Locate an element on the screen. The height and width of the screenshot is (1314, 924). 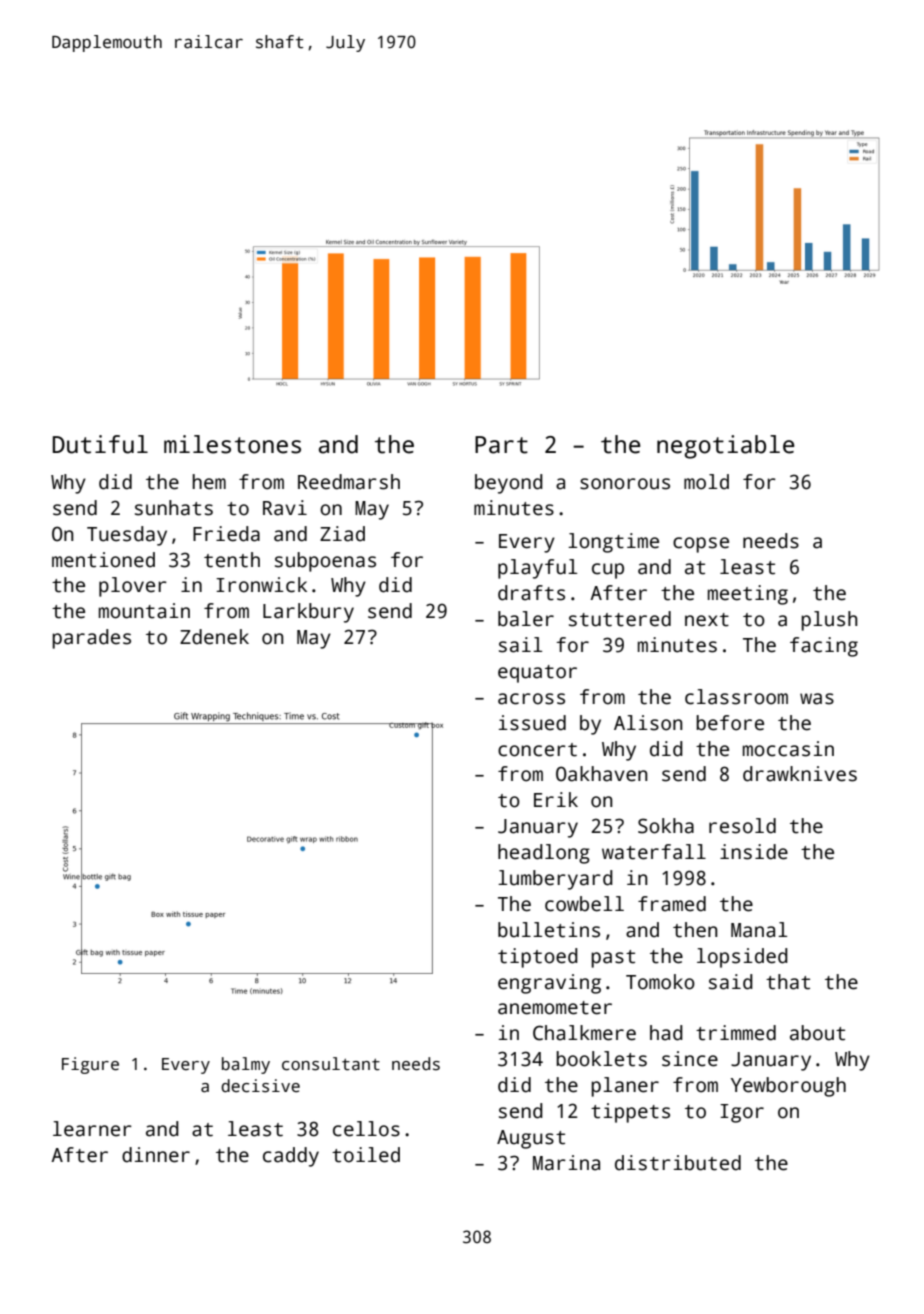
consultant is located at coordinates (331, 1064).
